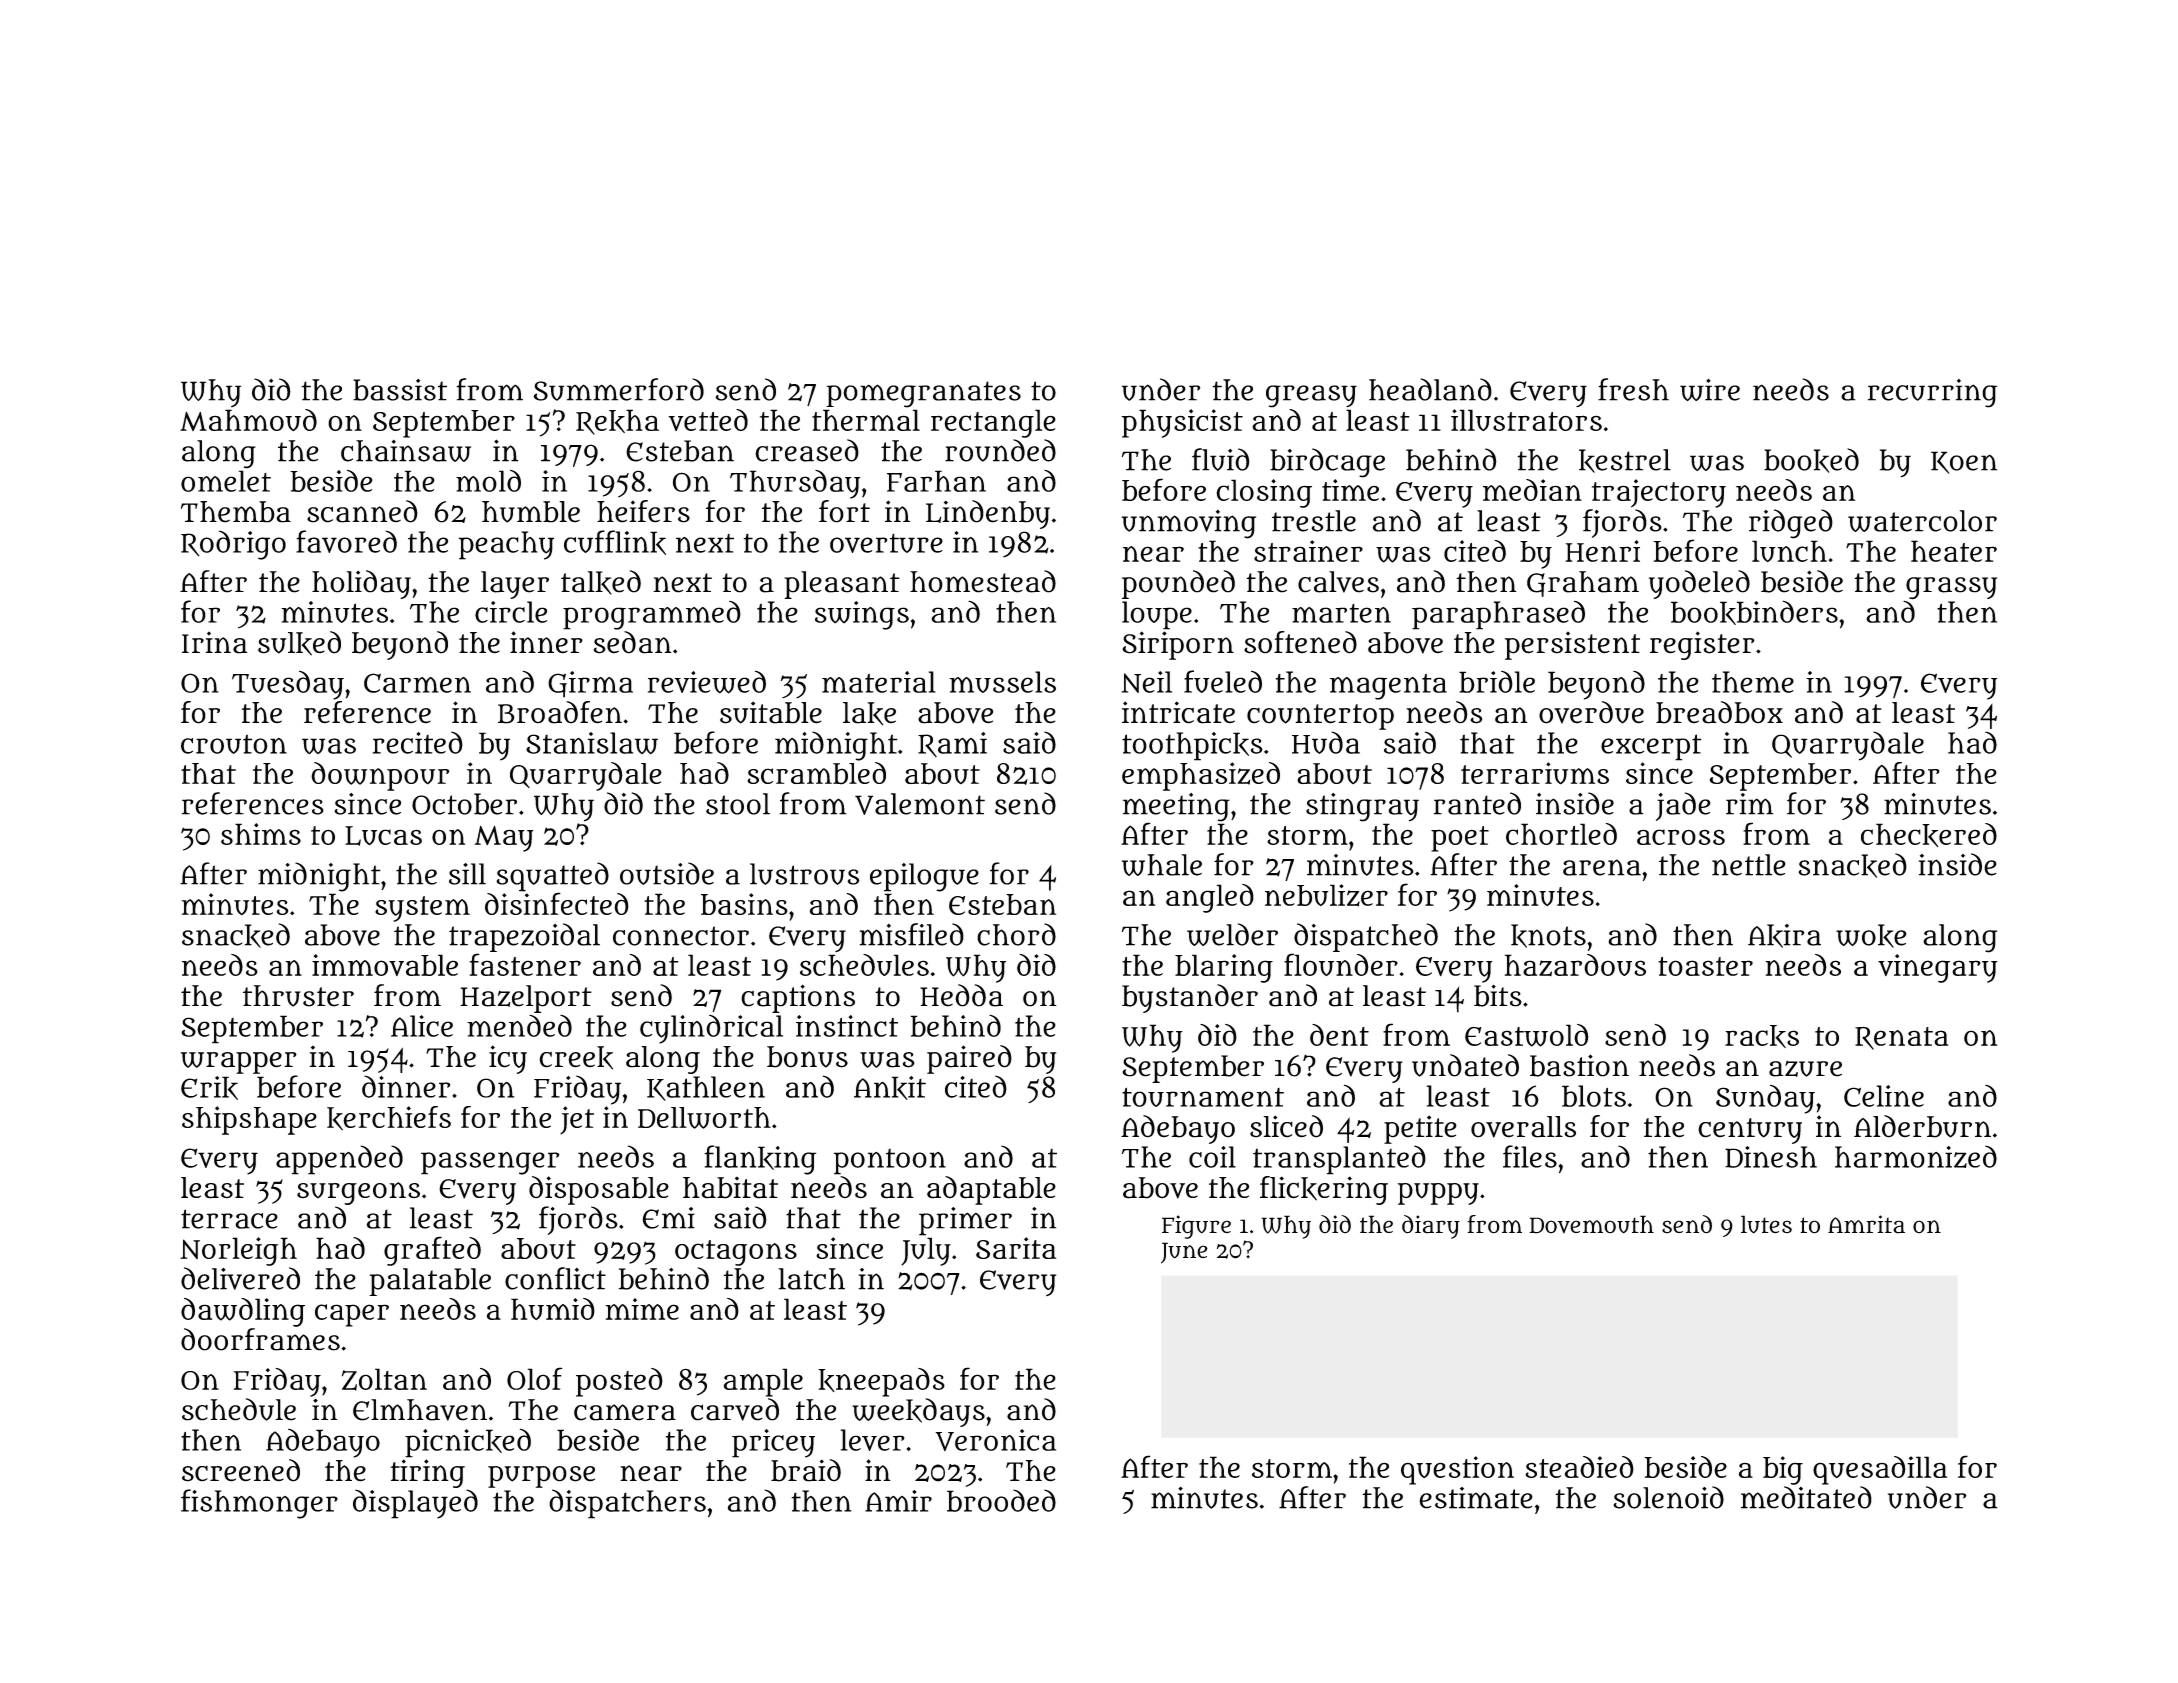 The width and height of the page is (2178, 1683). Describe the element at coordinates (886, 543) in the page. I see `overture` at that location.
